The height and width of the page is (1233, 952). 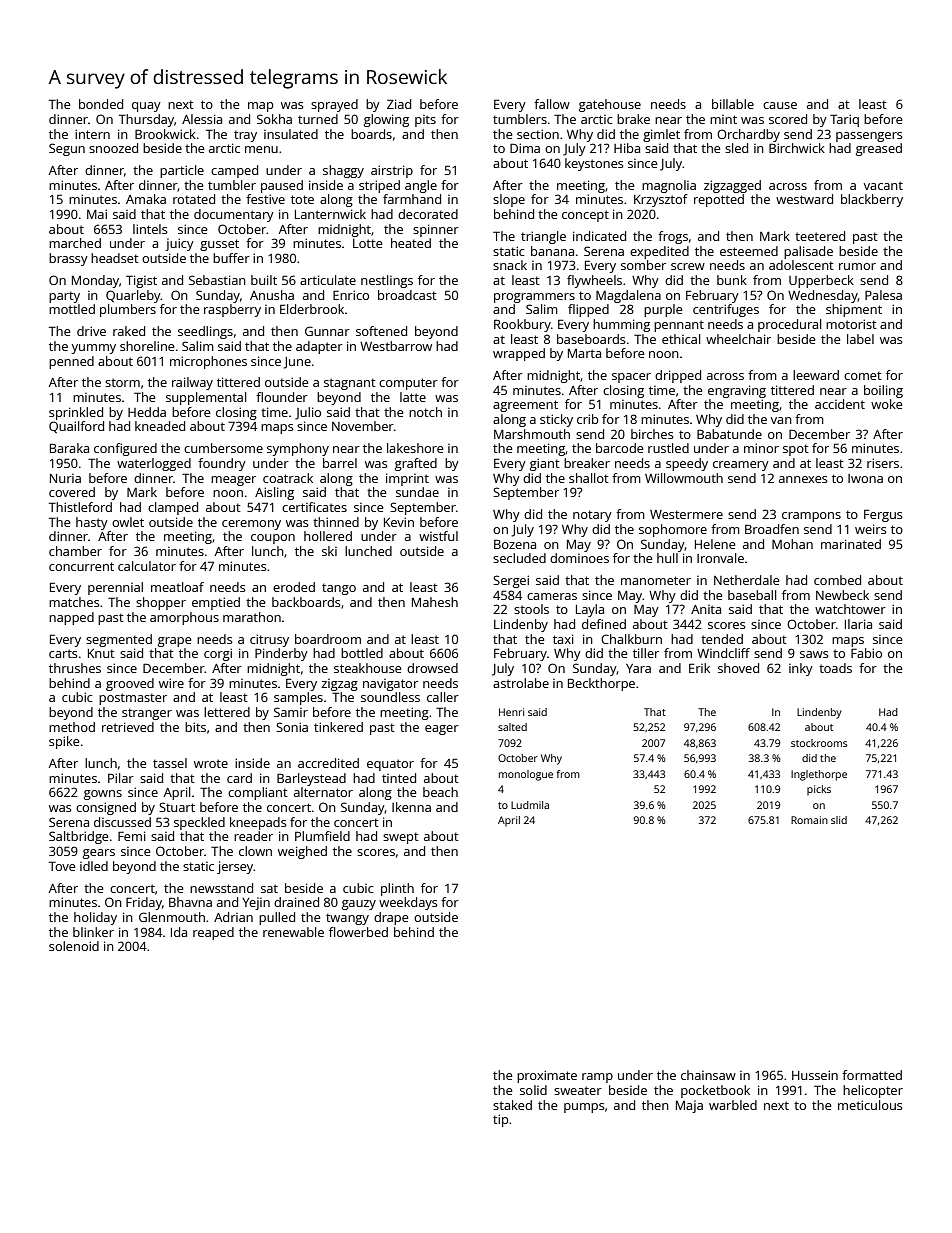 I want to click on Marshmouth, so click(x=532, y=434).
